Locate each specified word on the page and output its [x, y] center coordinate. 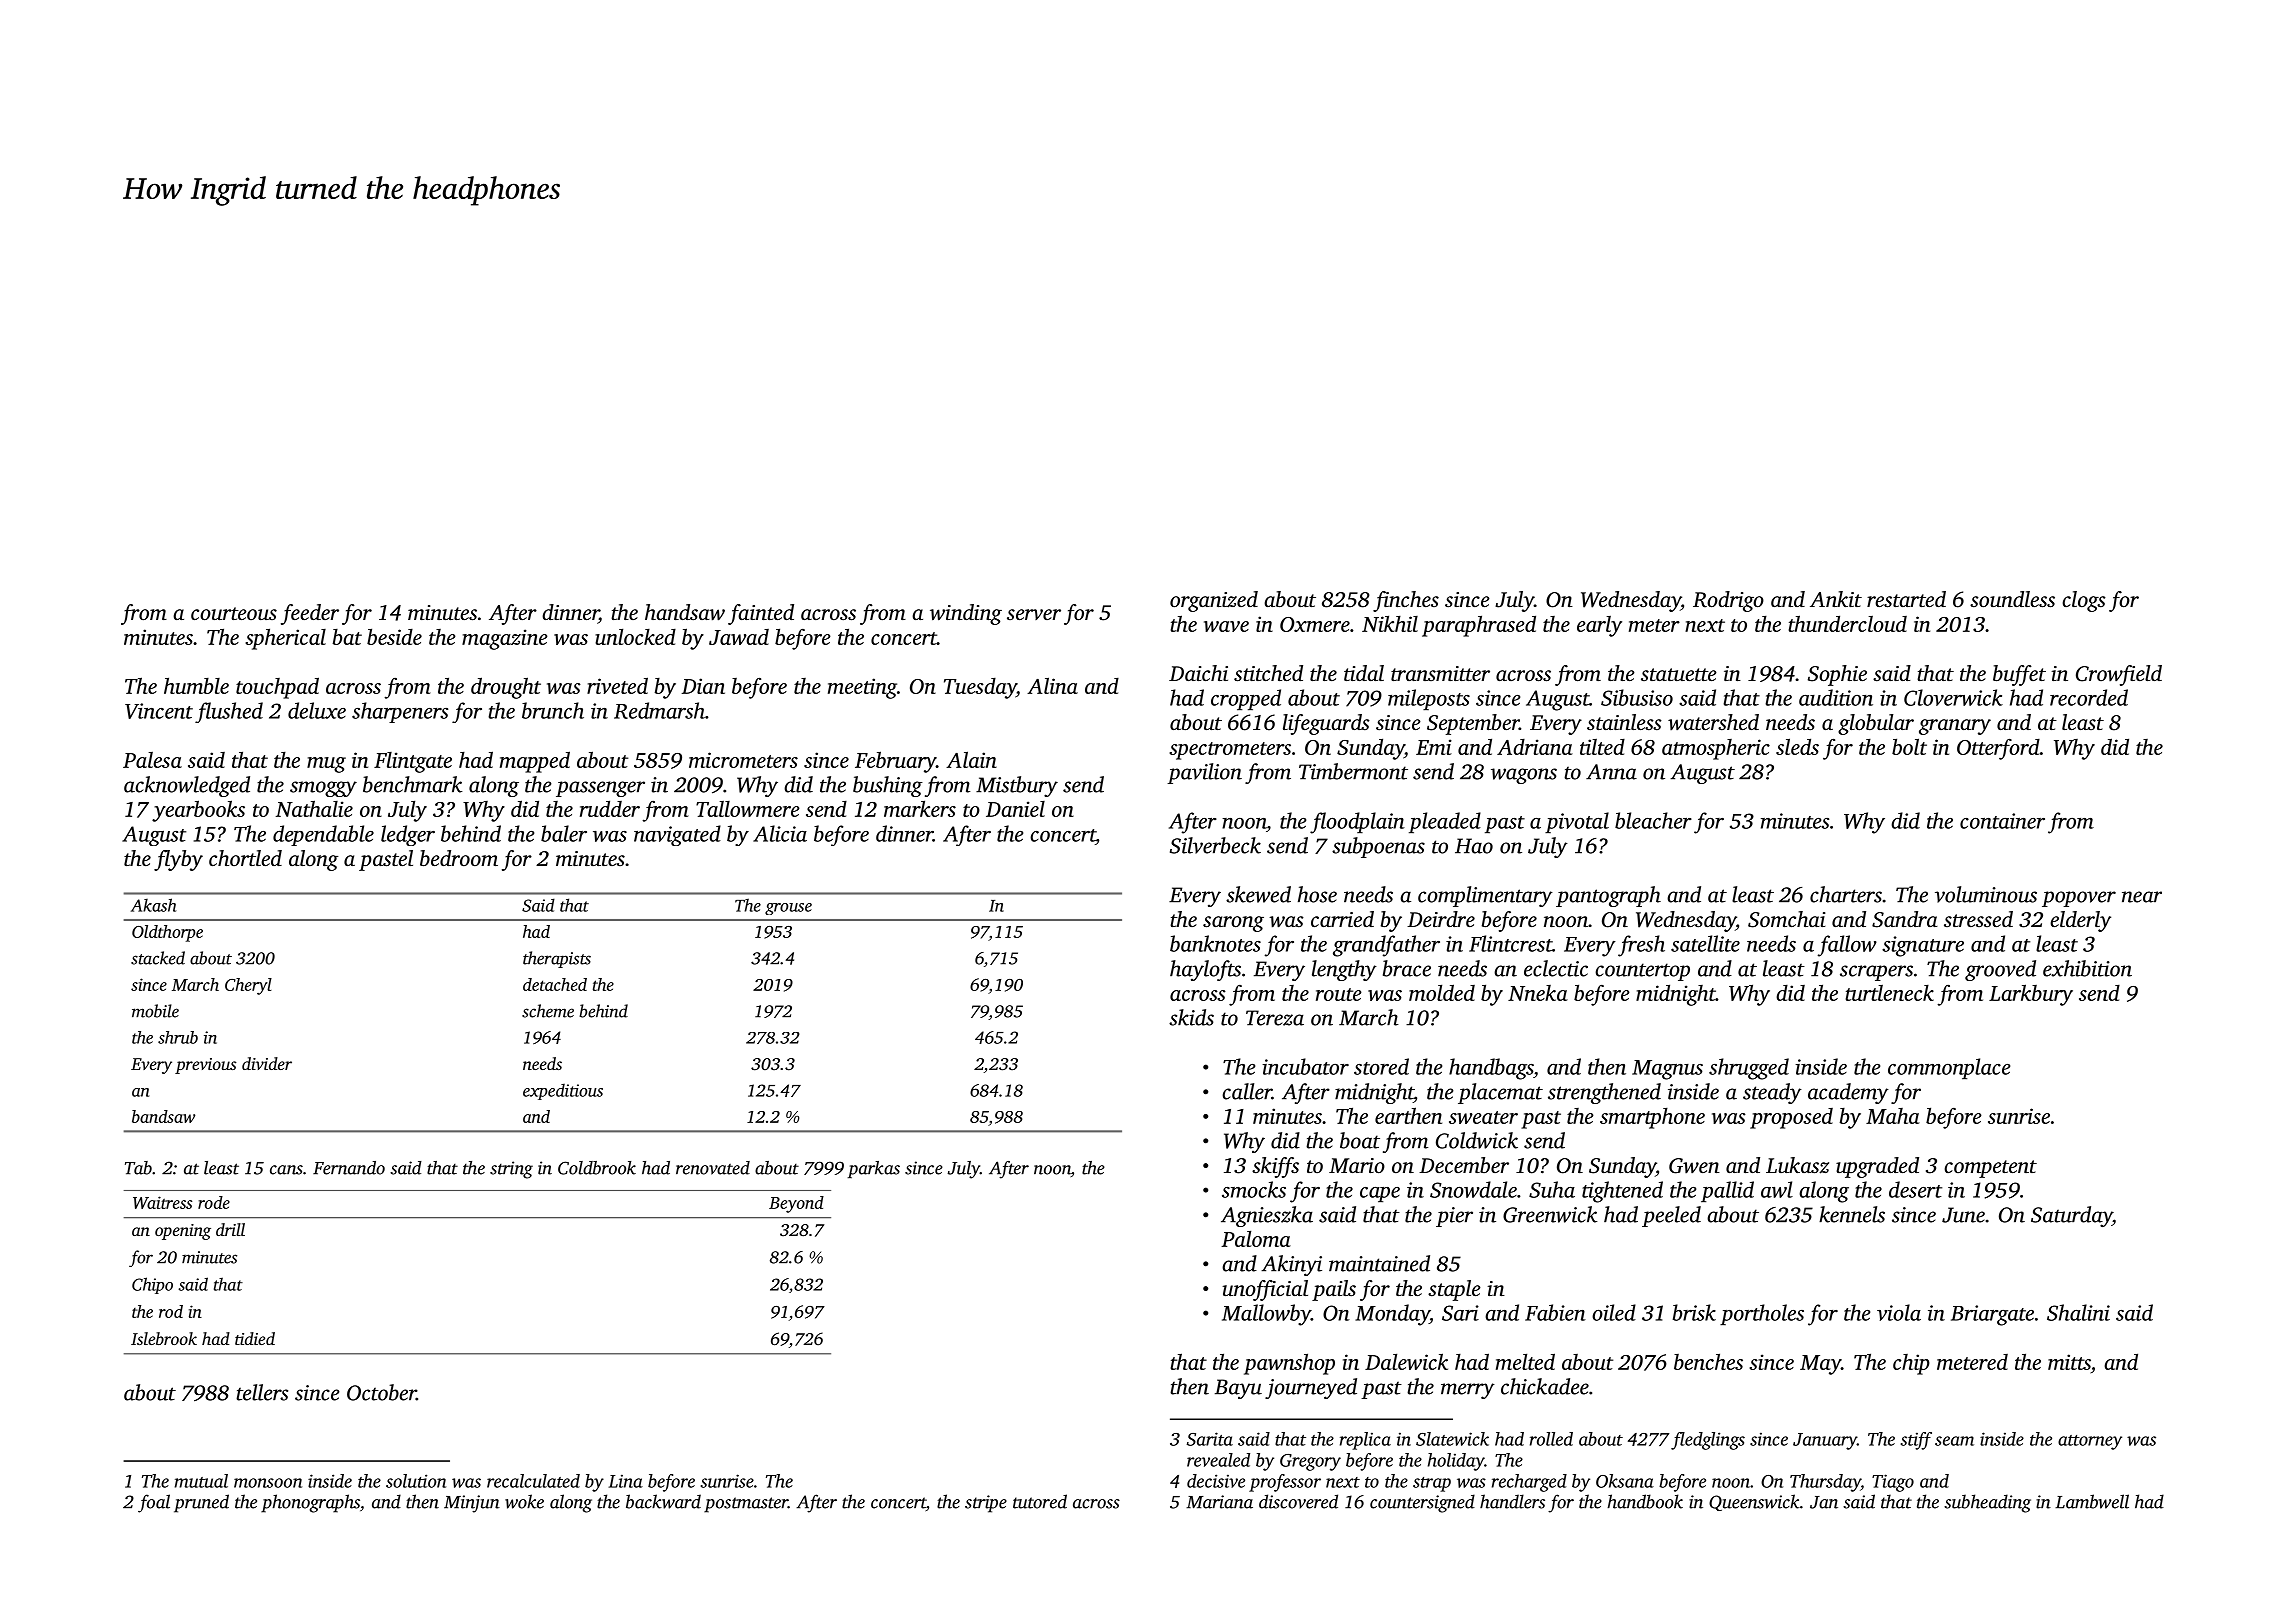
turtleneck [1890, 993]
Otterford [1998, 749]
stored [1381, 1066]
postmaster [746, 1505]
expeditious [563, 1092]
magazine [505, 639]
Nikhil [1390, 623]
